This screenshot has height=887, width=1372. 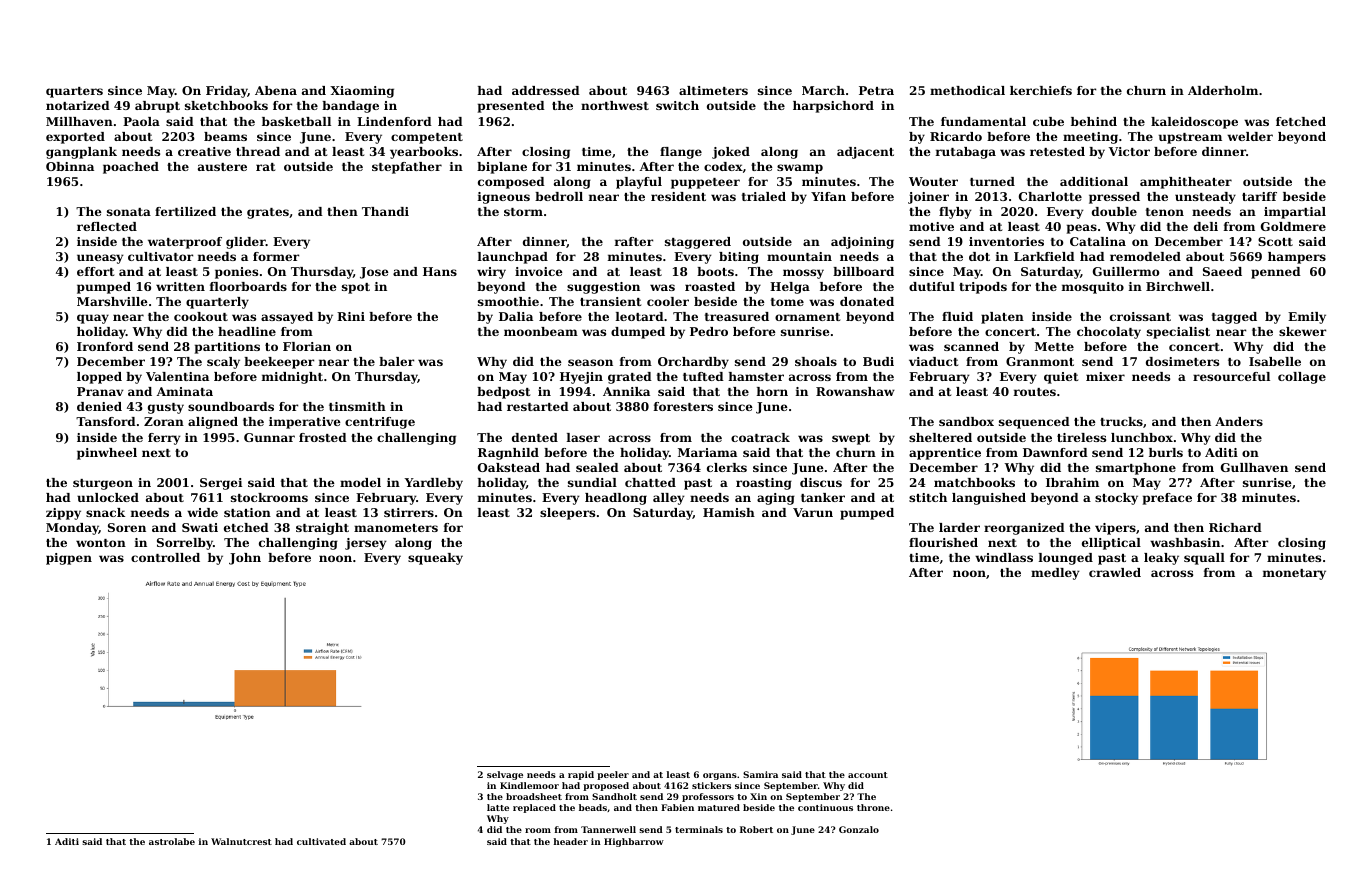 What do you see at coordinates (876, 90) in the screenshot?
I see `Petra` at bounding box center [876, 90].
